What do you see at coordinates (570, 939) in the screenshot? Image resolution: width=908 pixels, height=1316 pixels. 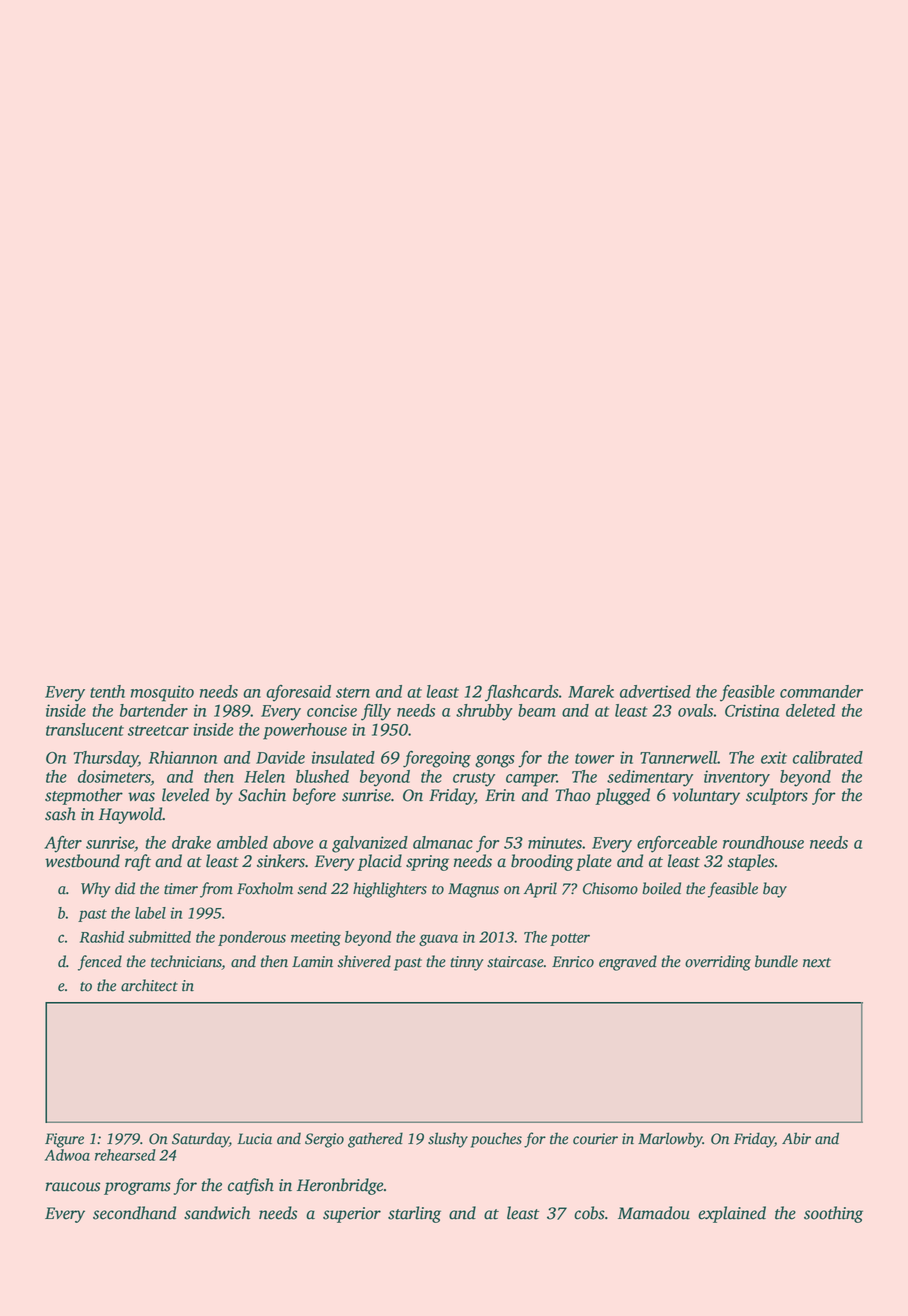 I see `potter` at bounding box center [570, 939].
